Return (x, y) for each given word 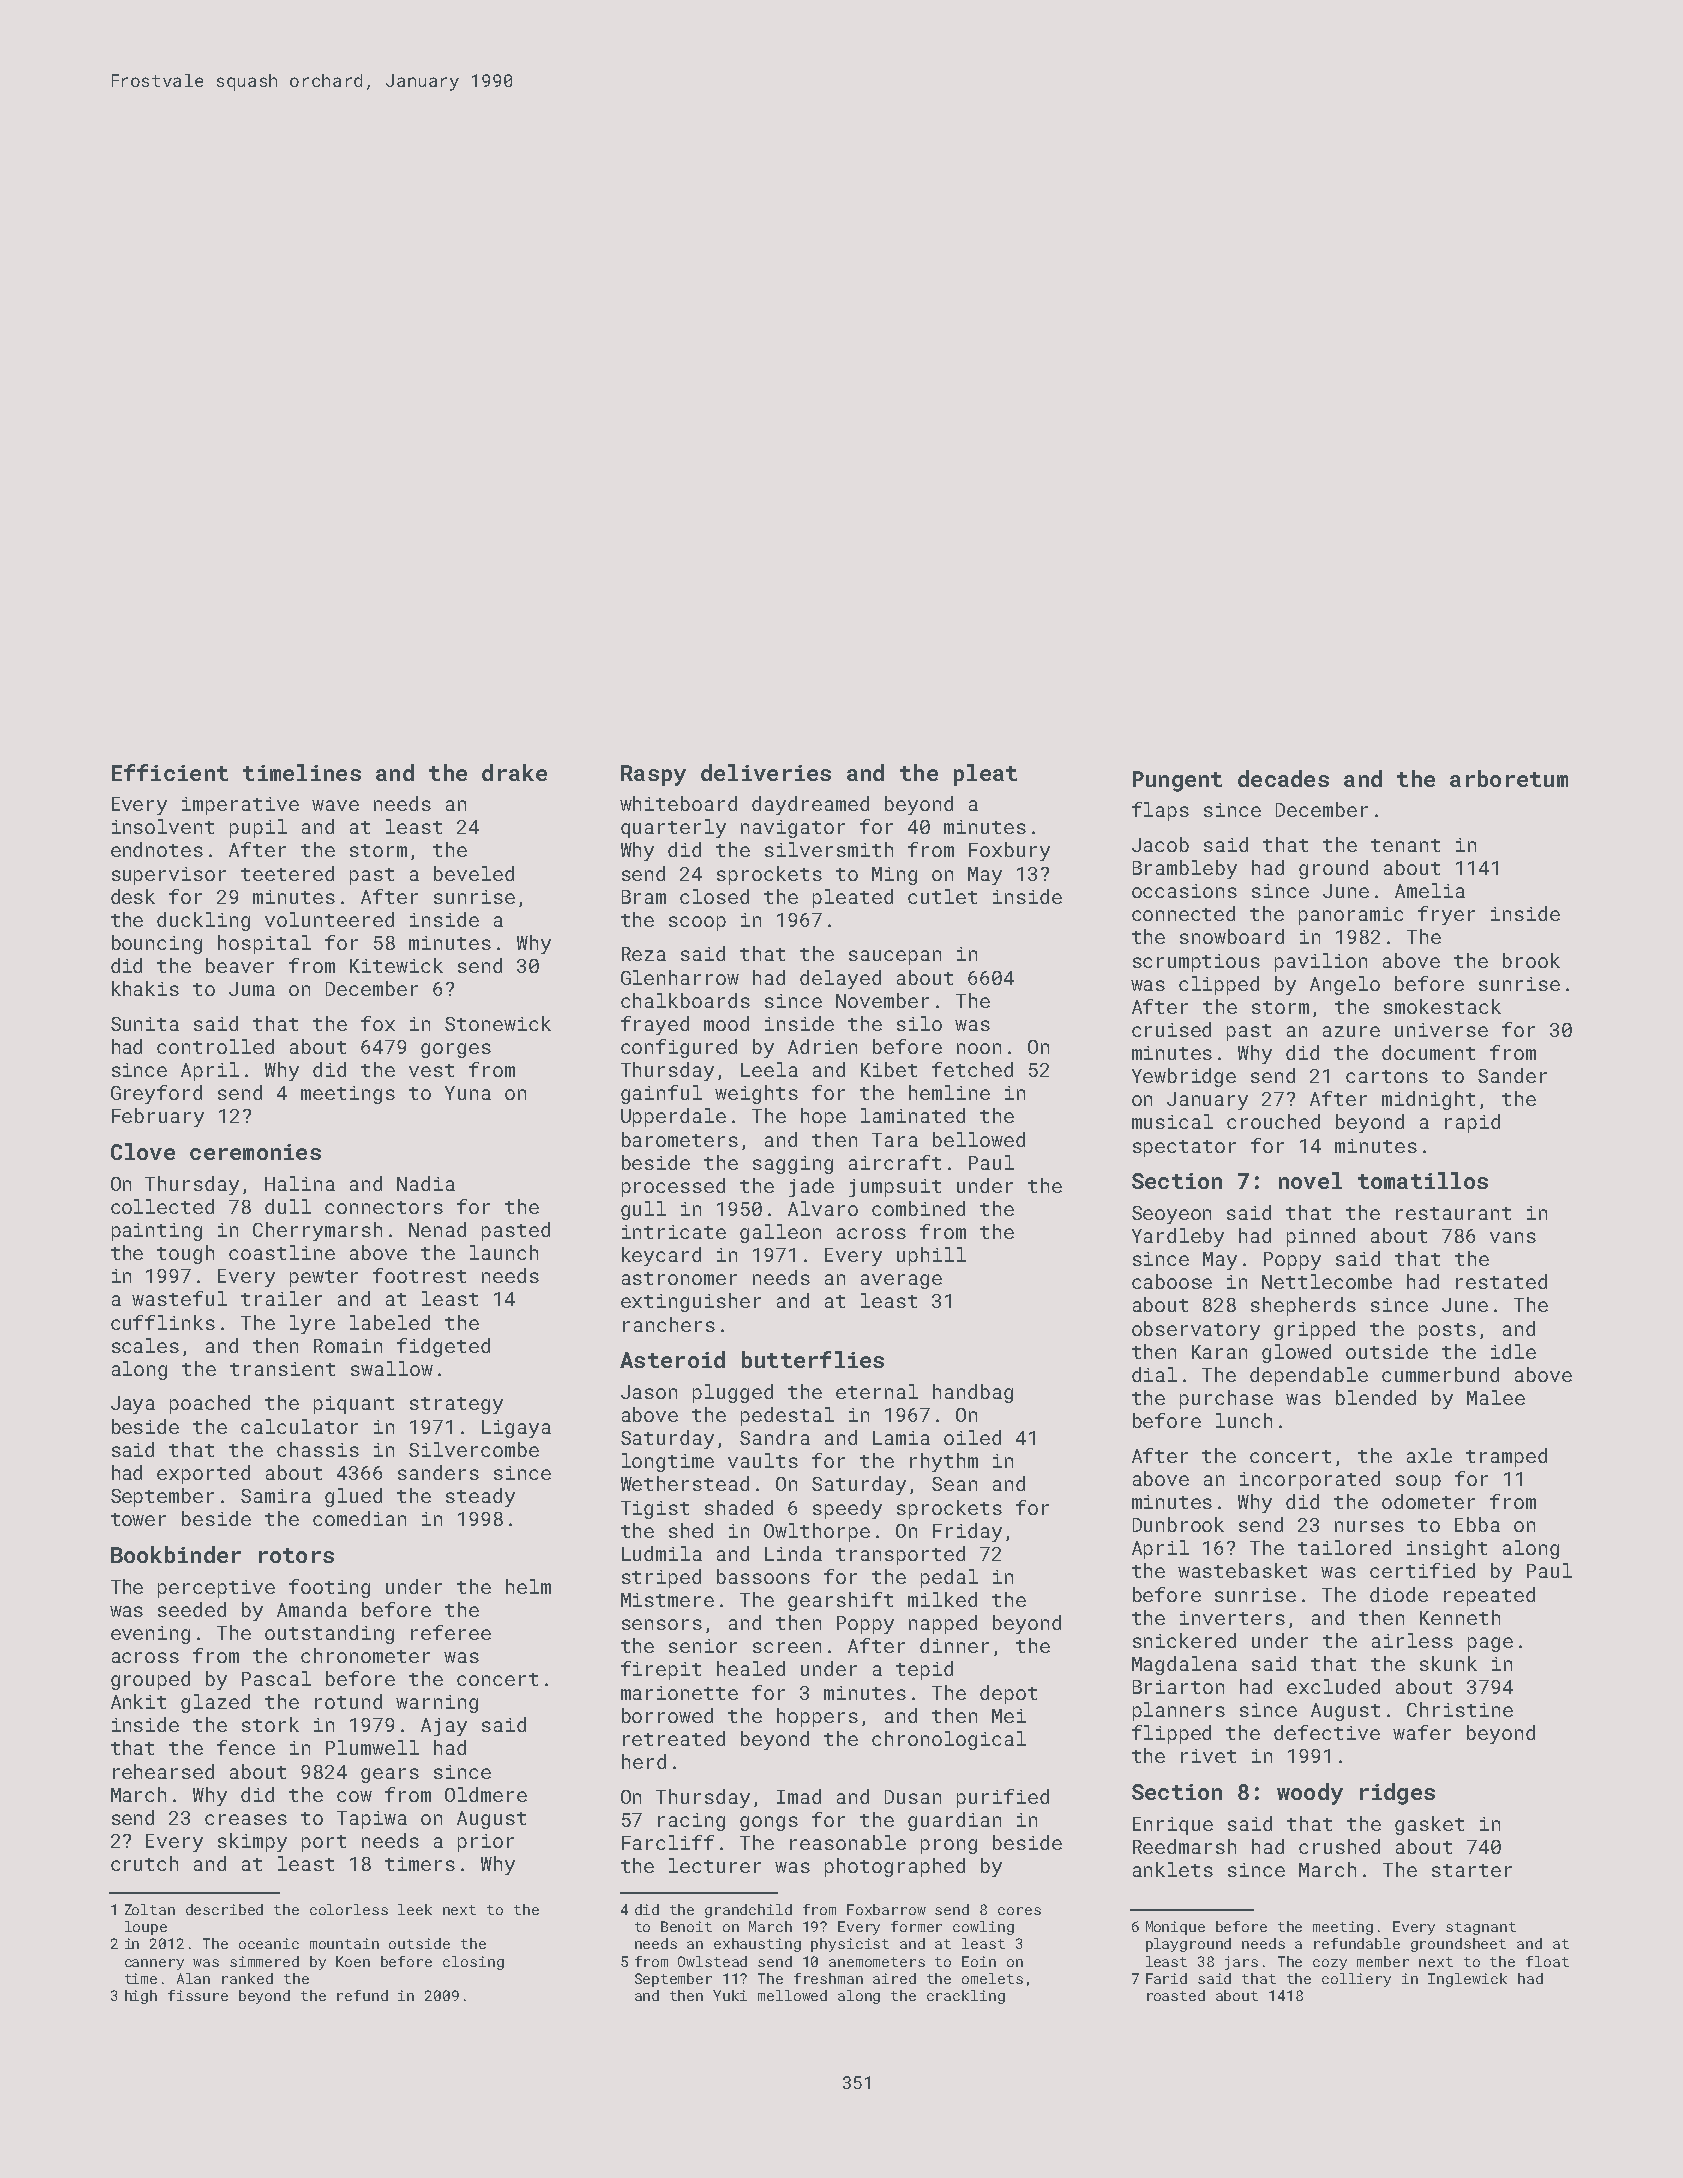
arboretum (1509, 778)
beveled (474, 873)
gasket (1429, 1825)
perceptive (216, 1589)
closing (473, 1963)
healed (751, 1668)
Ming (894, 876)
